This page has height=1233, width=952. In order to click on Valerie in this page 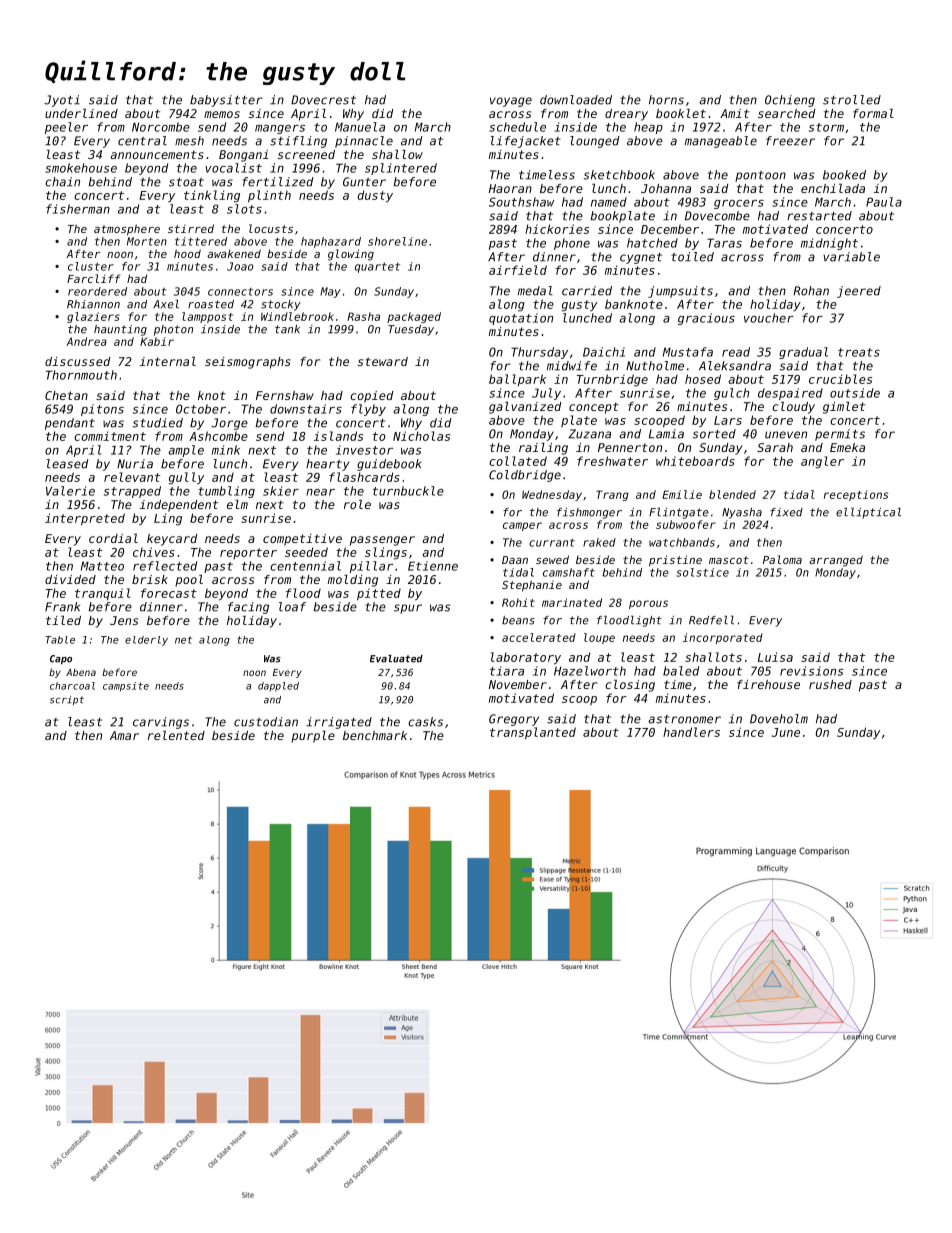, I will do `click(70, 491)`.
